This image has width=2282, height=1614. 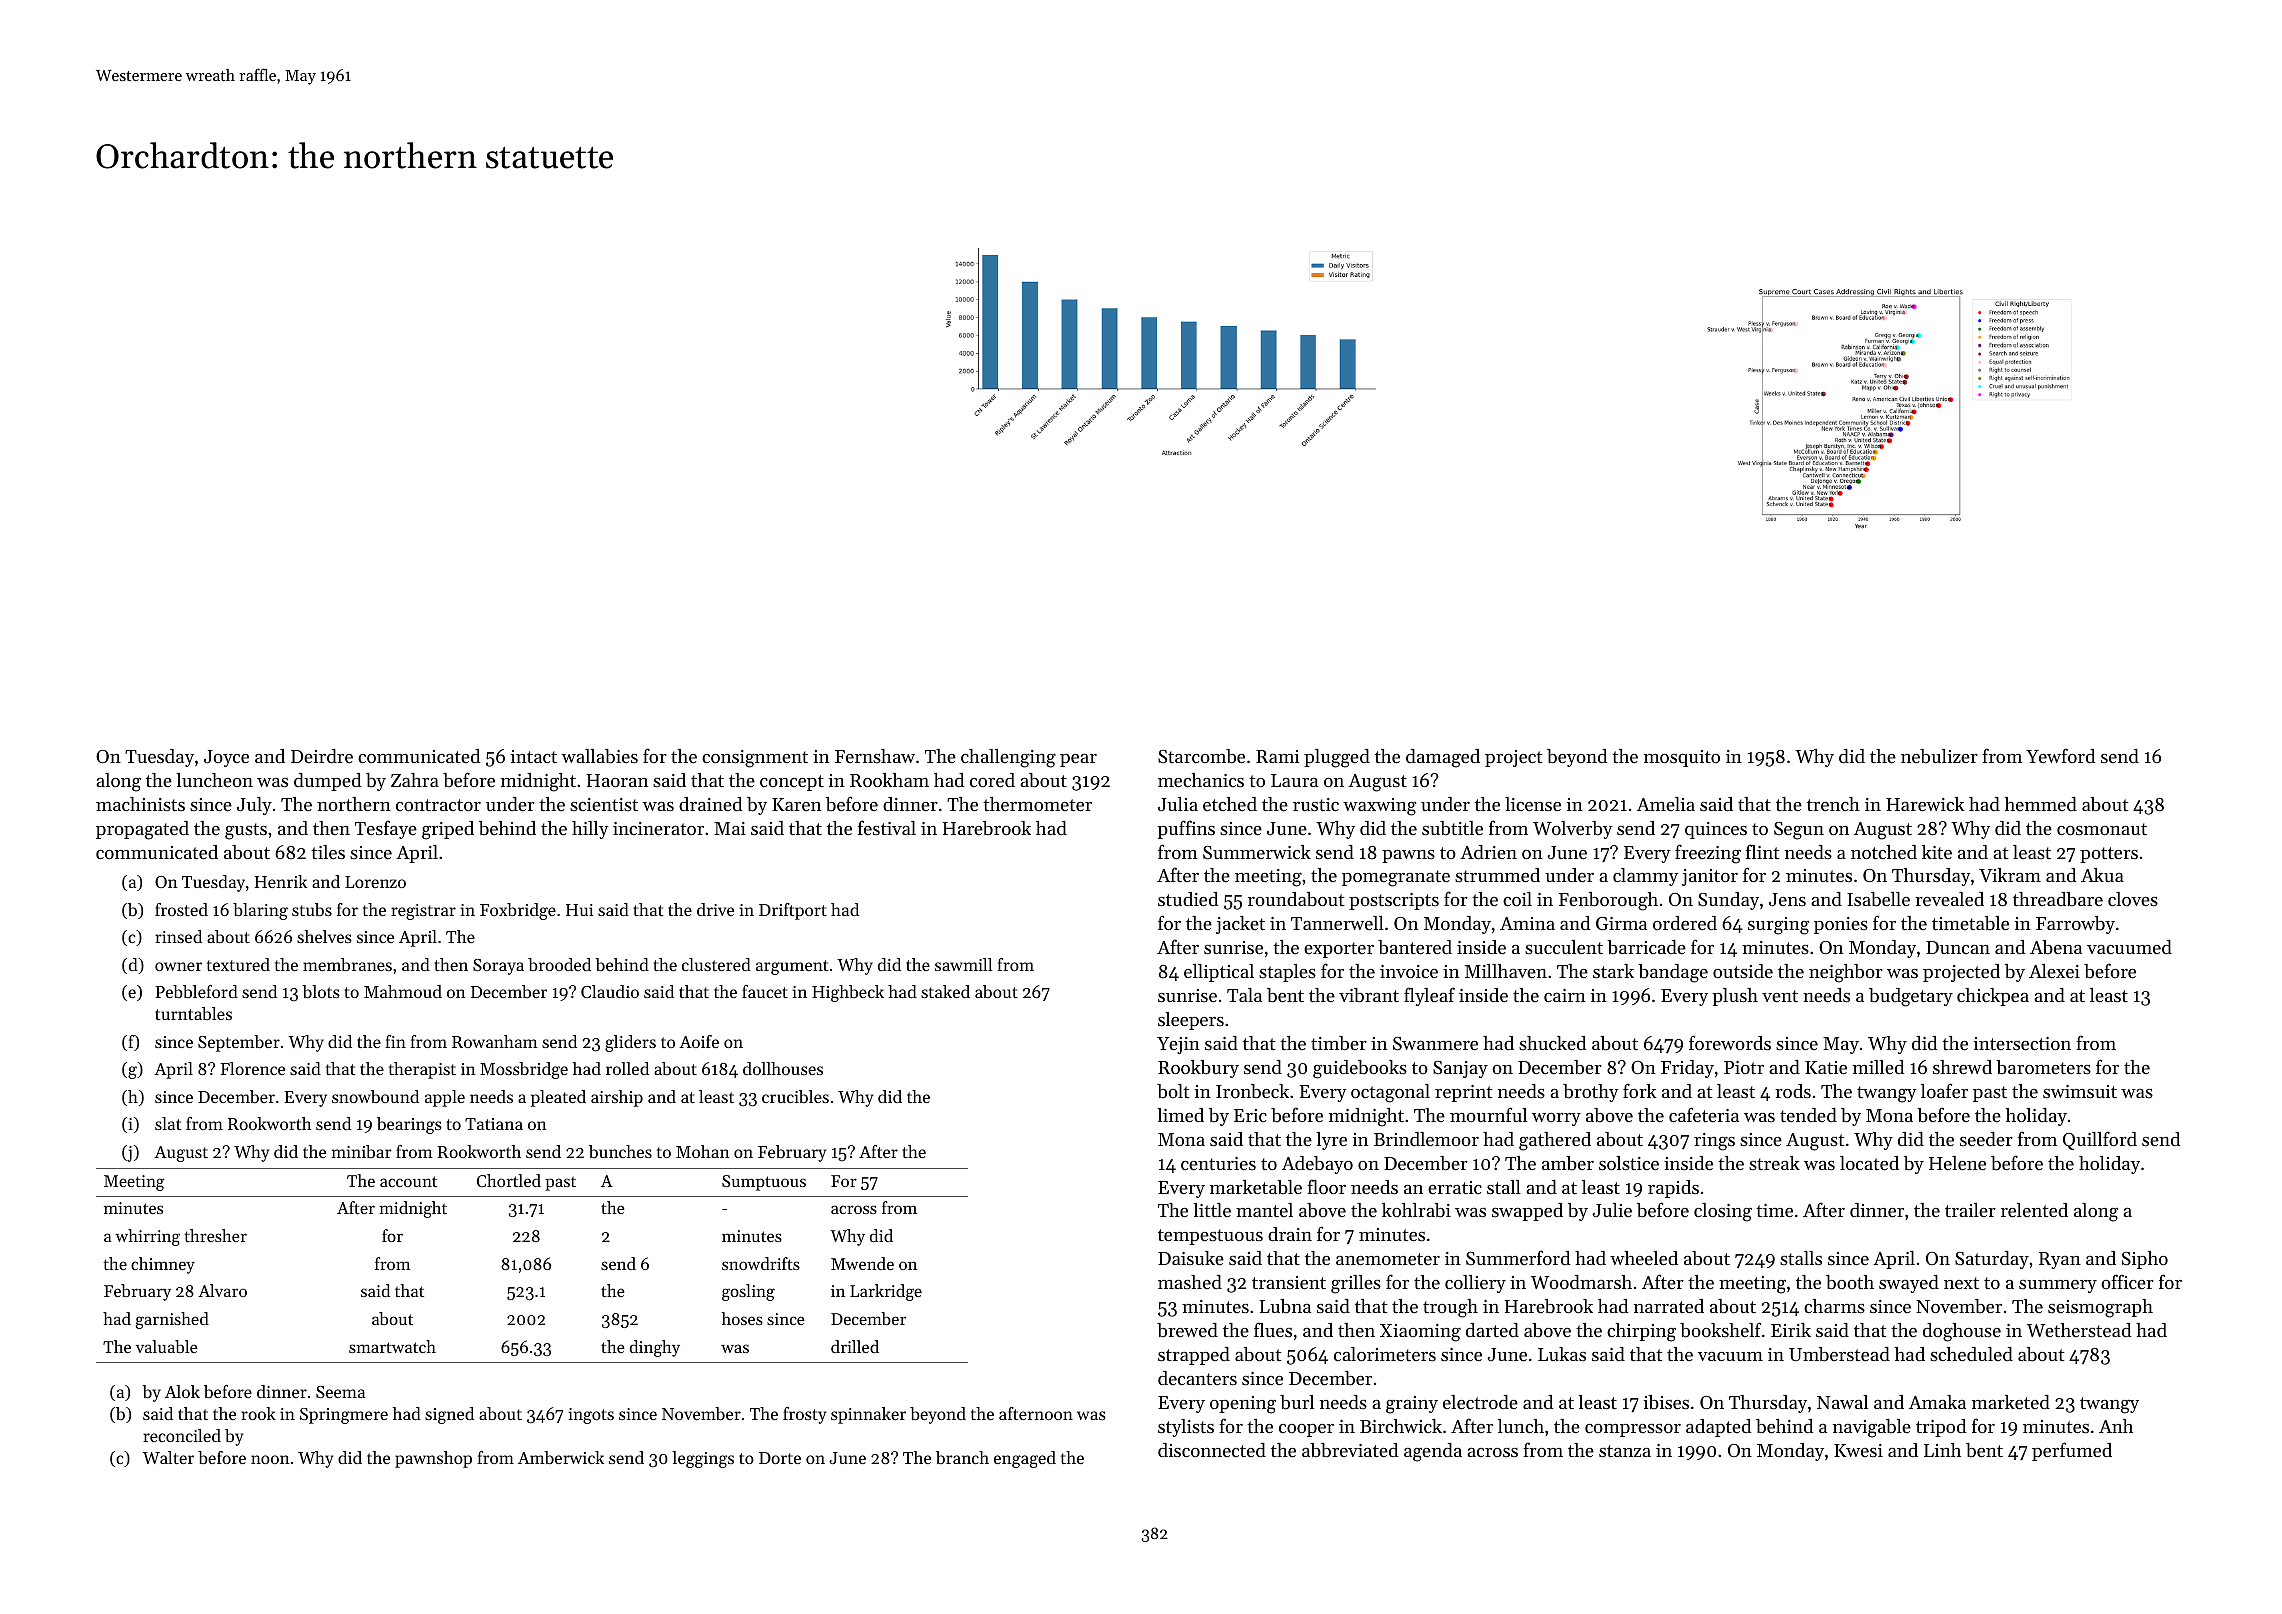 What do you see at coordinates (1025, 1459) in the image?
I see `engaged` at bounding box center [1025, 1459].
